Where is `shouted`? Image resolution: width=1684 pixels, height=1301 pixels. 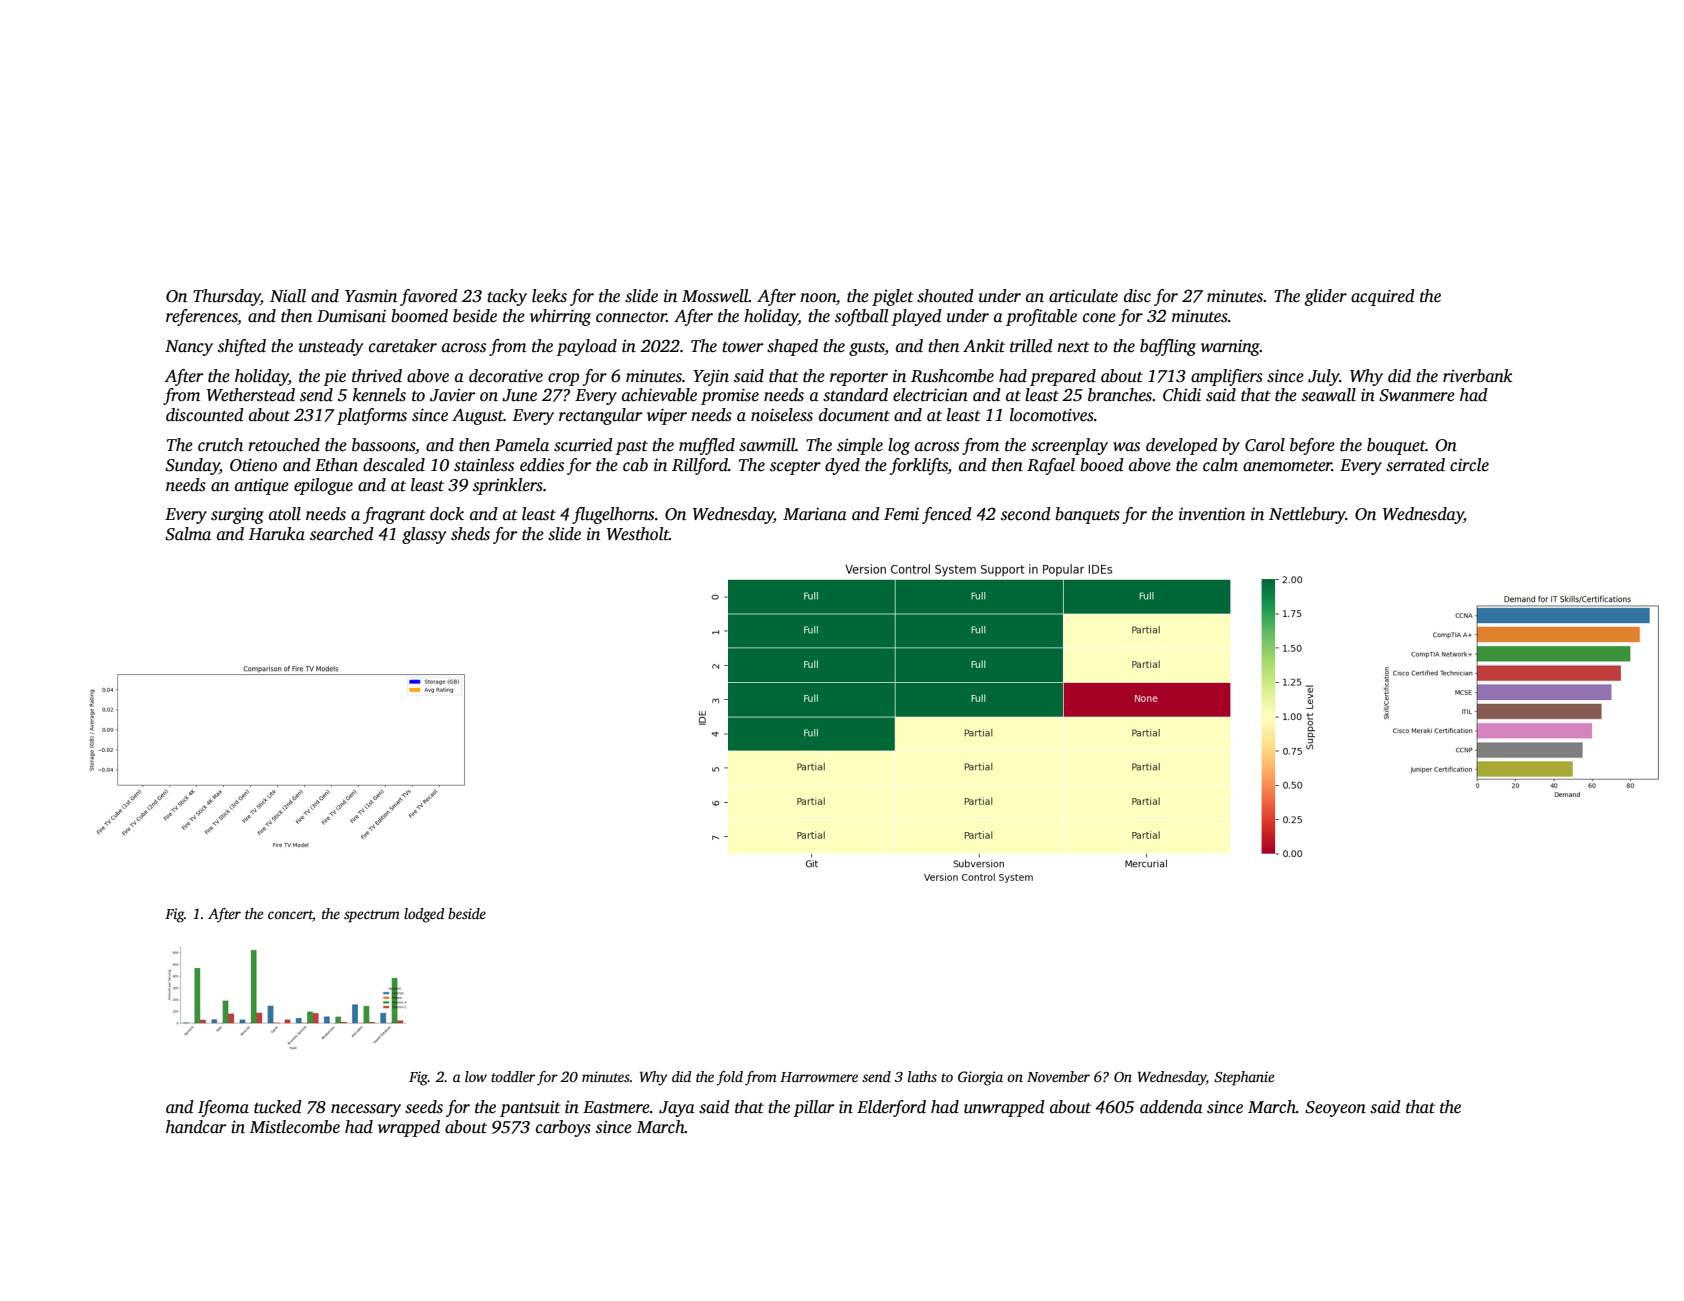
shouted is located at coordinates (945, 296).
